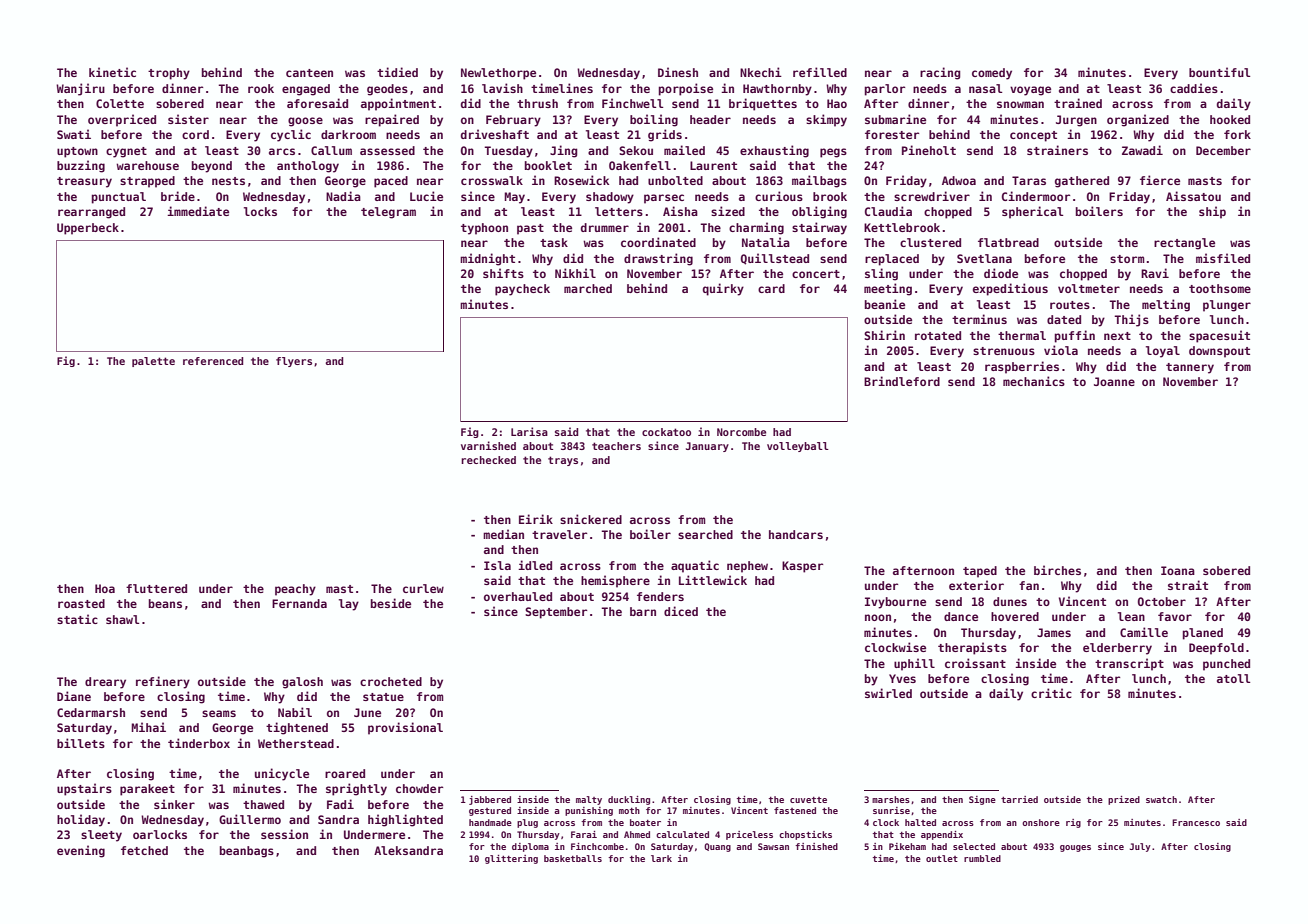 The height and width of the screenshot is (924, 1308). Describe the element at coordinates (498, 74) in the screenshot. I see `Newlethorpe` at that location.
